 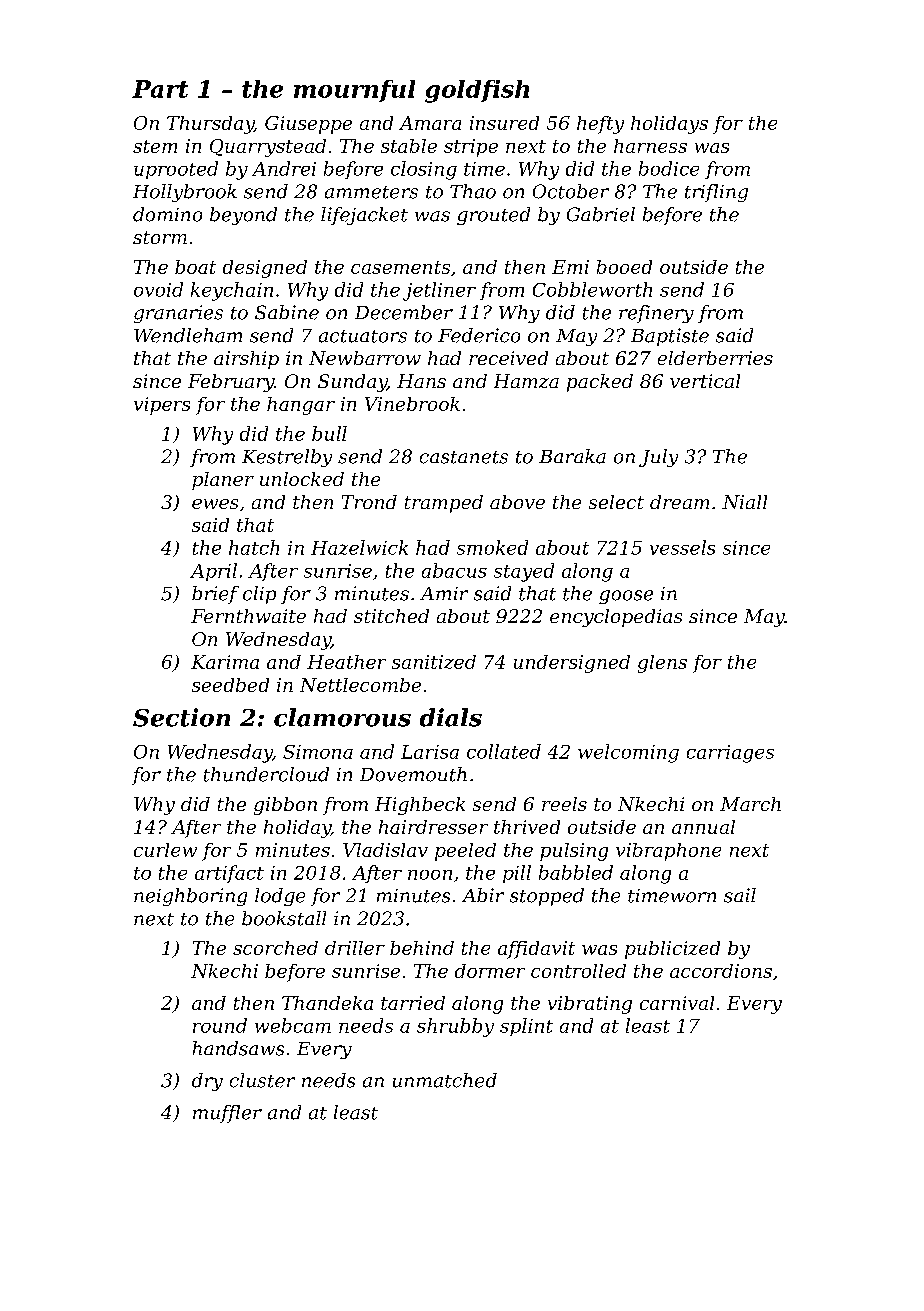 What do you see at coordinates (434, 662) in the document?
I see `sanitized` at bounding box center [434, 662].
